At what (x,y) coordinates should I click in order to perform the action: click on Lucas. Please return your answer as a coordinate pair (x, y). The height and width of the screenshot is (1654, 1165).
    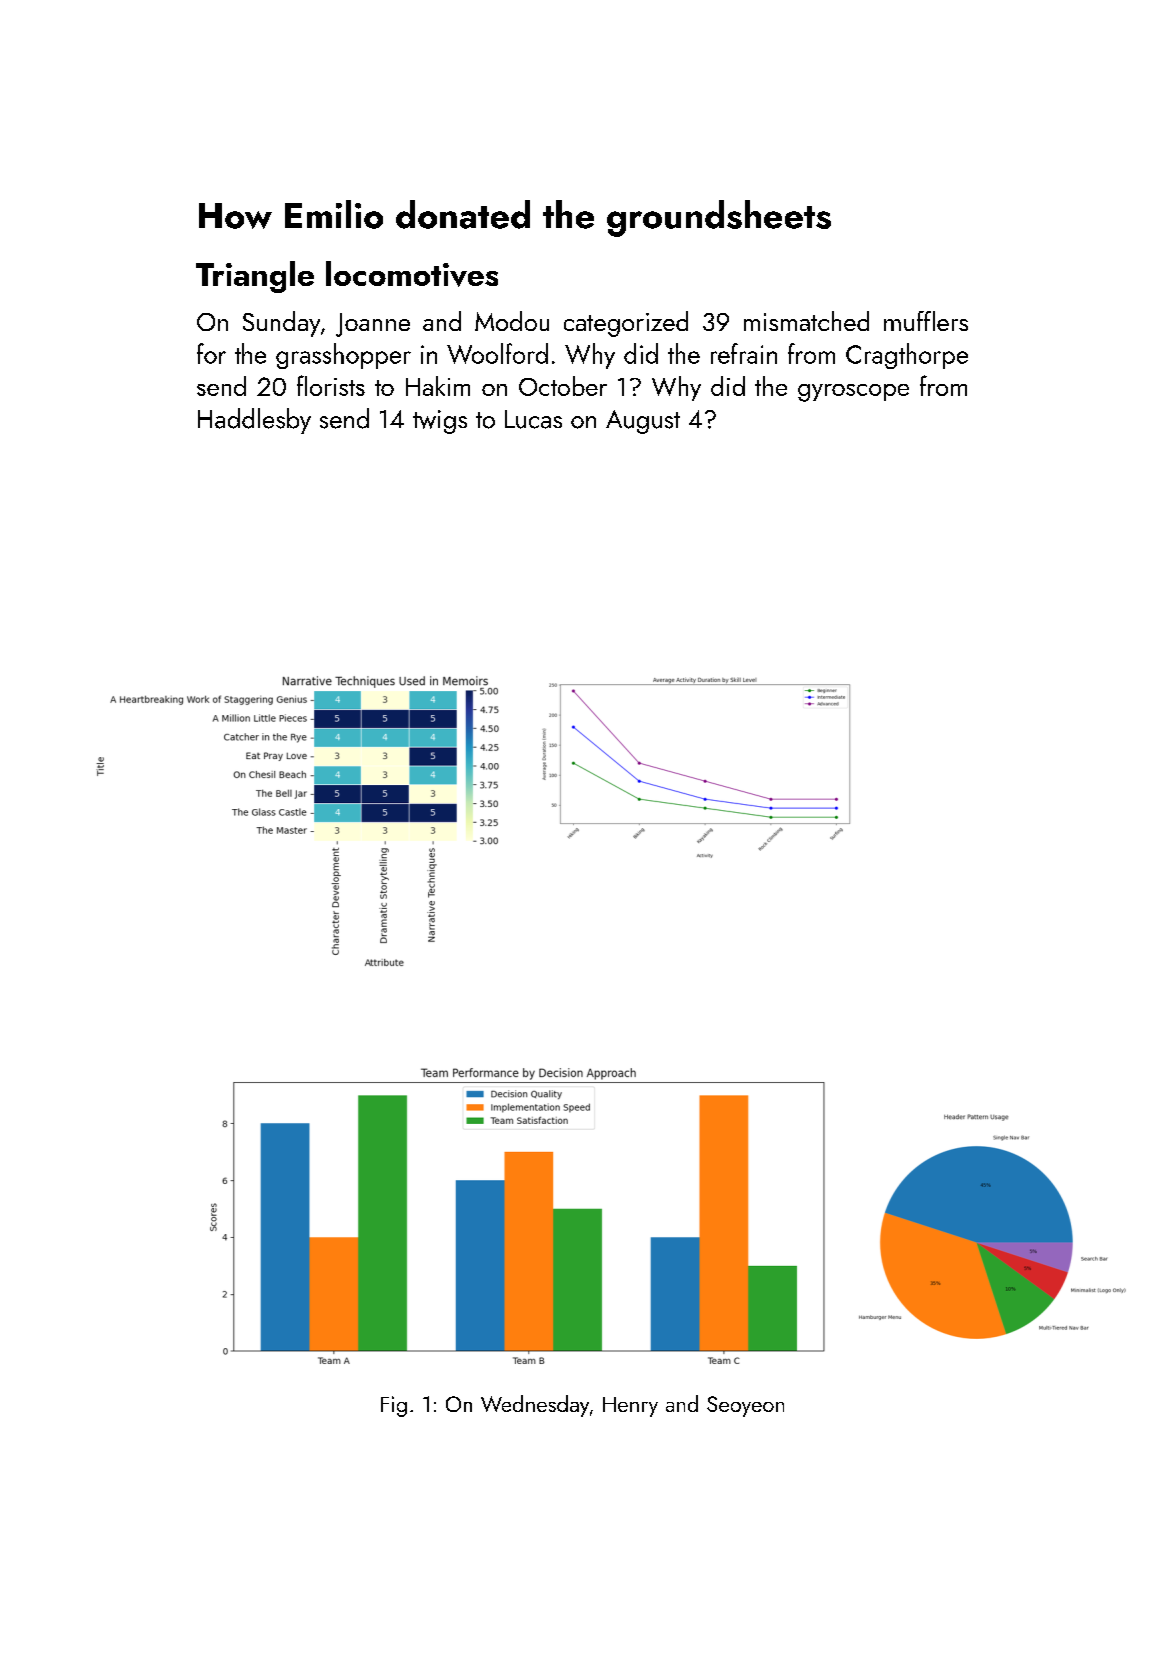
    Looking at the image, I should click on (533, 419).
